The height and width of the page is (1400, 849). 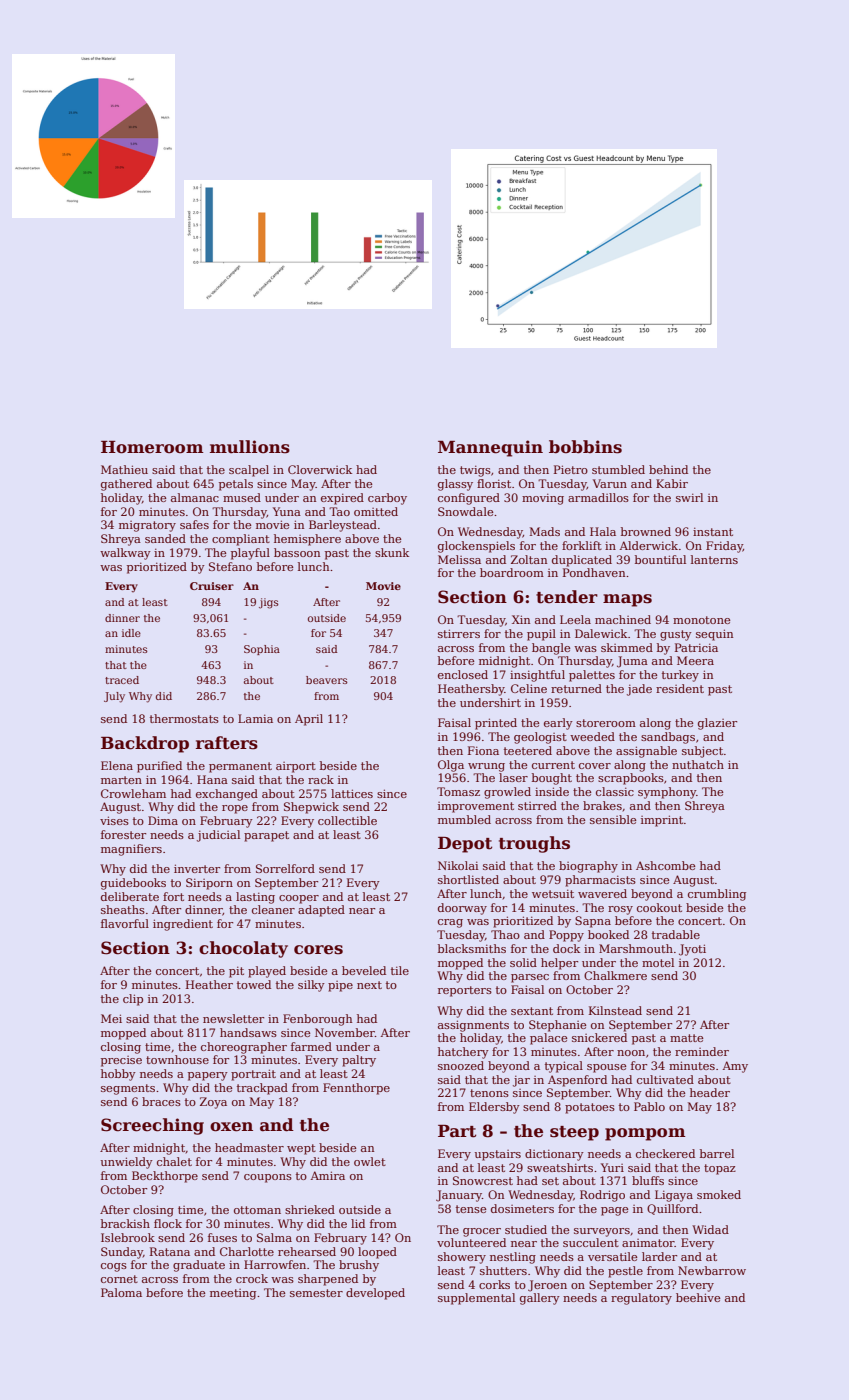 What do you see at coordinates (594, 572) in the page?
I see `Pondhaven` at bounding box center [594, 572].
